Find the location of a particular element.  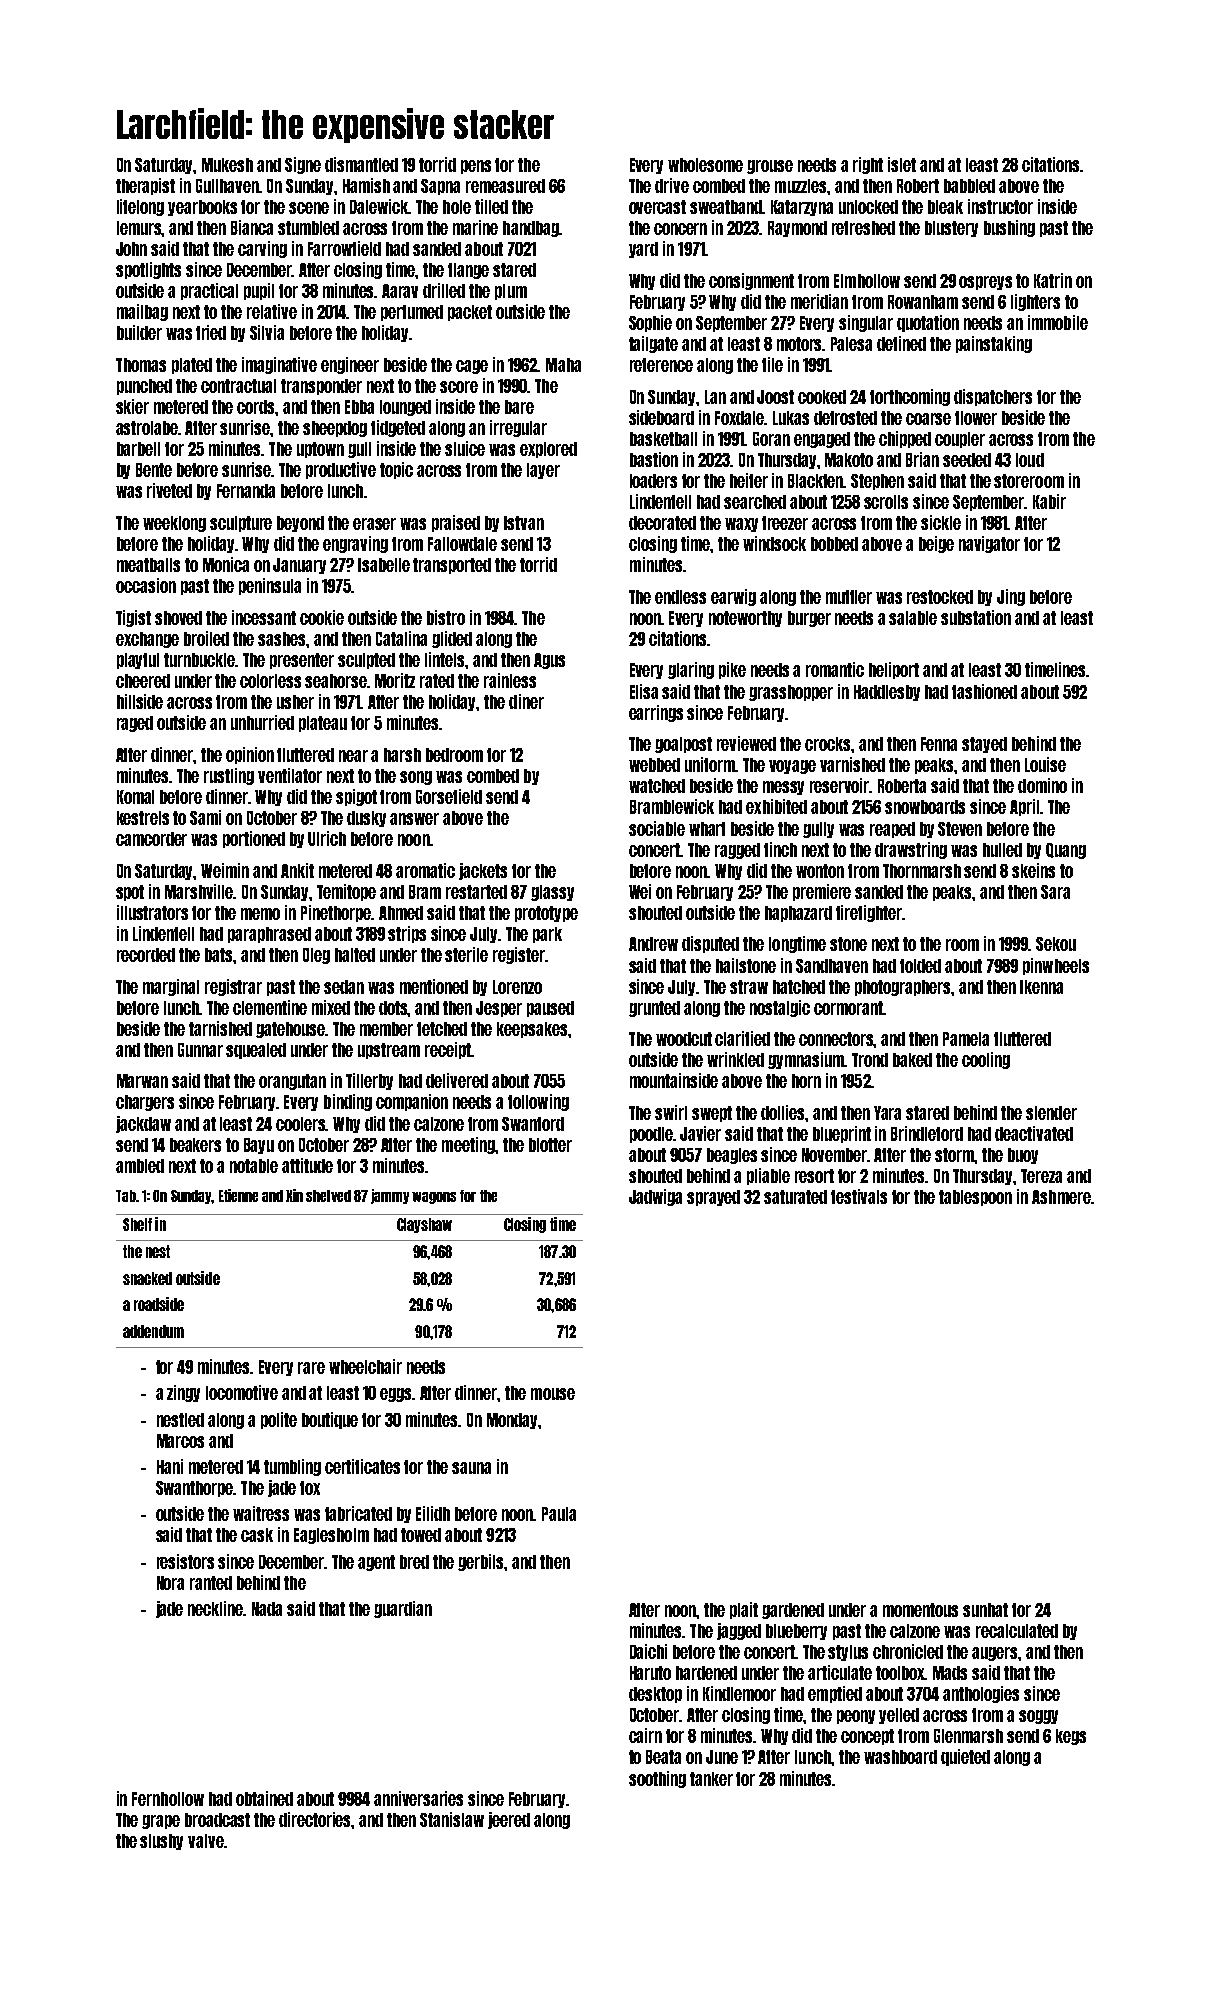

Tigist is located at coordinates (133, 618).
